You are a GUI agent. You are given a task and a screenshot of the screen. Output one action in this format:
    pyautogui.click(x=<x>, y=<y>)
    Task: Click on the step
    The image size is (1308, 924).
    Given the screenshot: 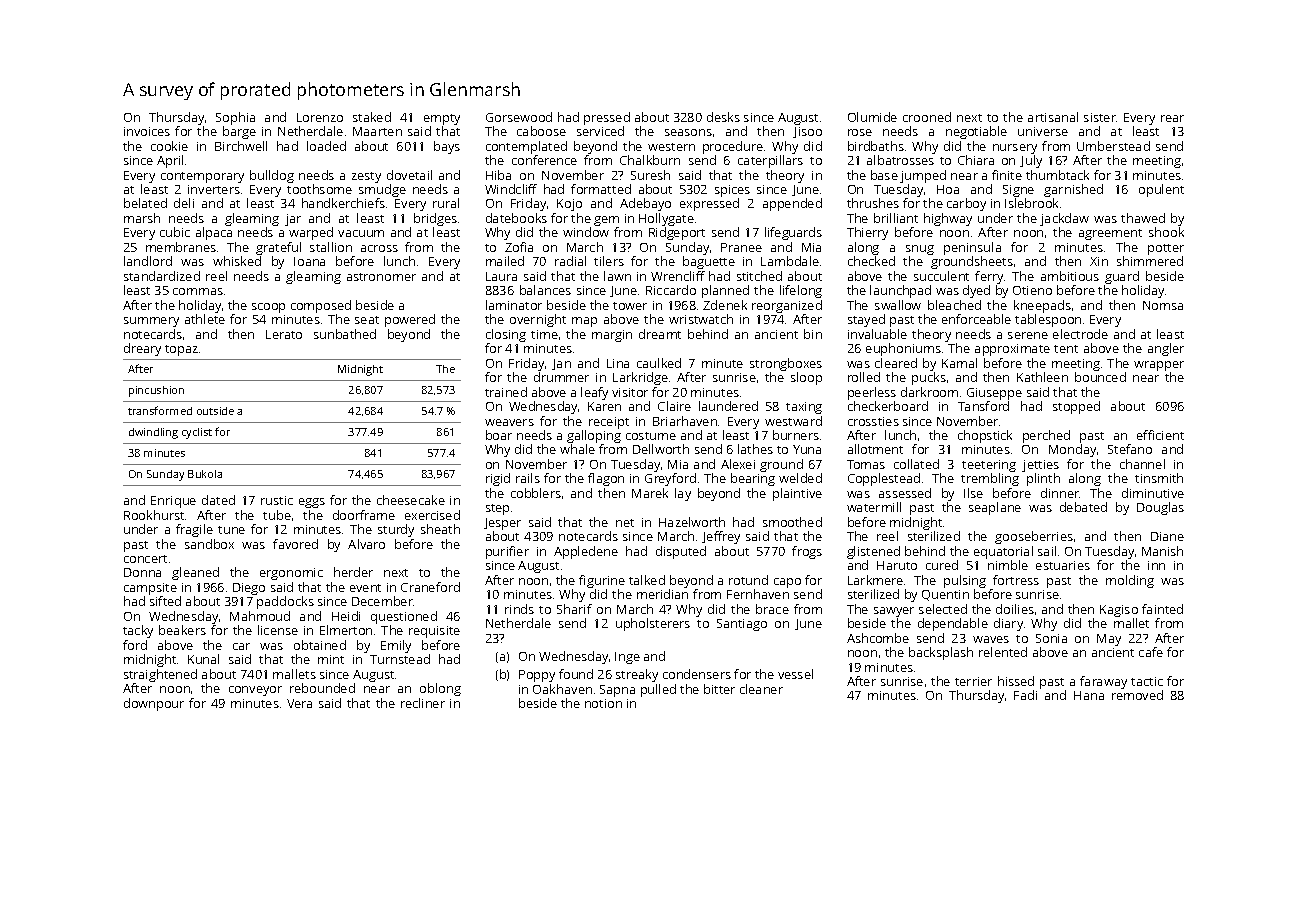 What is the action you would take?
    pyautogui.click(x=497, y=509)
